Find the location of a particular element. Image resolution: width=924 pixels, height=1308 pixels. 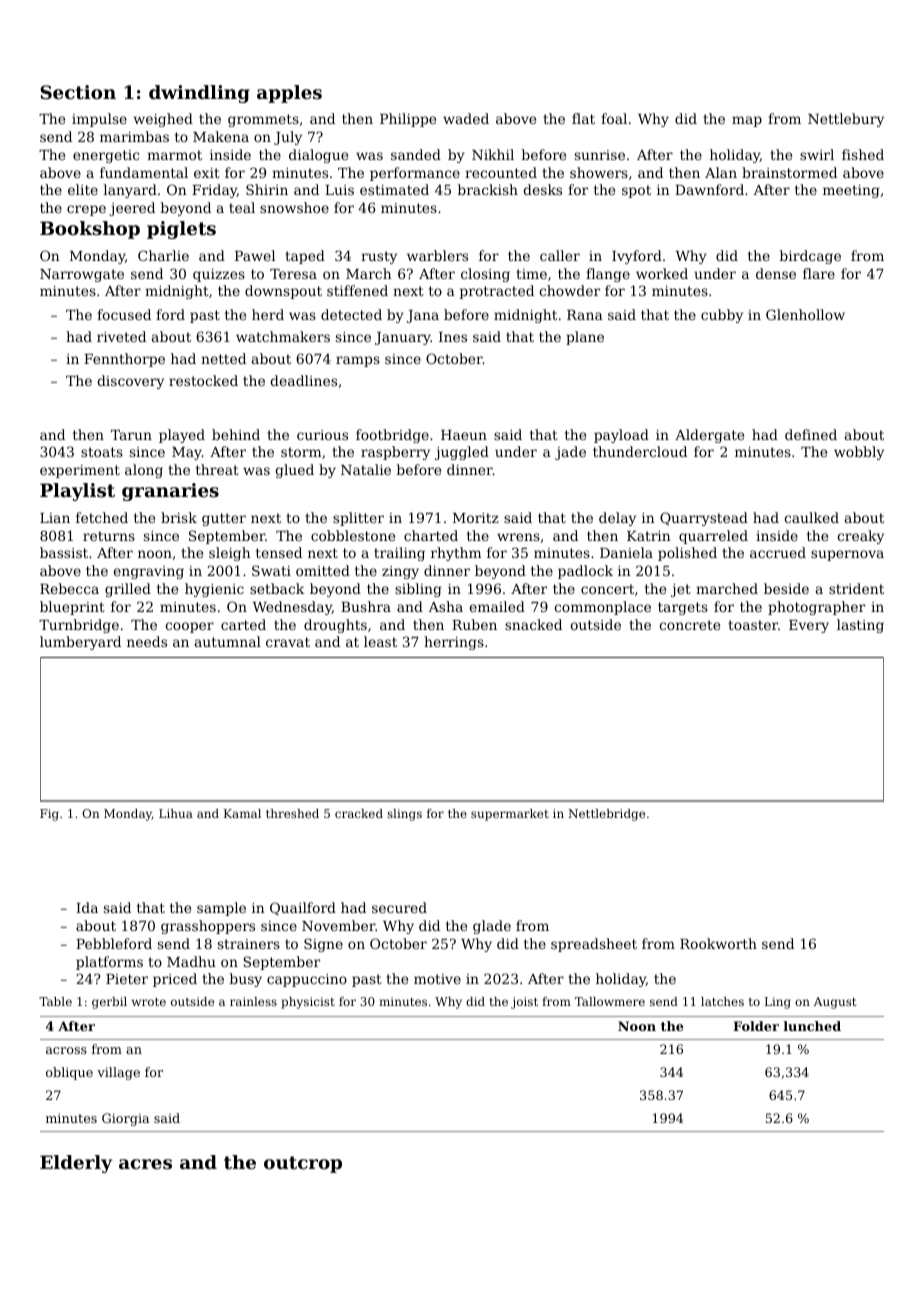

Charlie is located at coordinates (163, 255).
